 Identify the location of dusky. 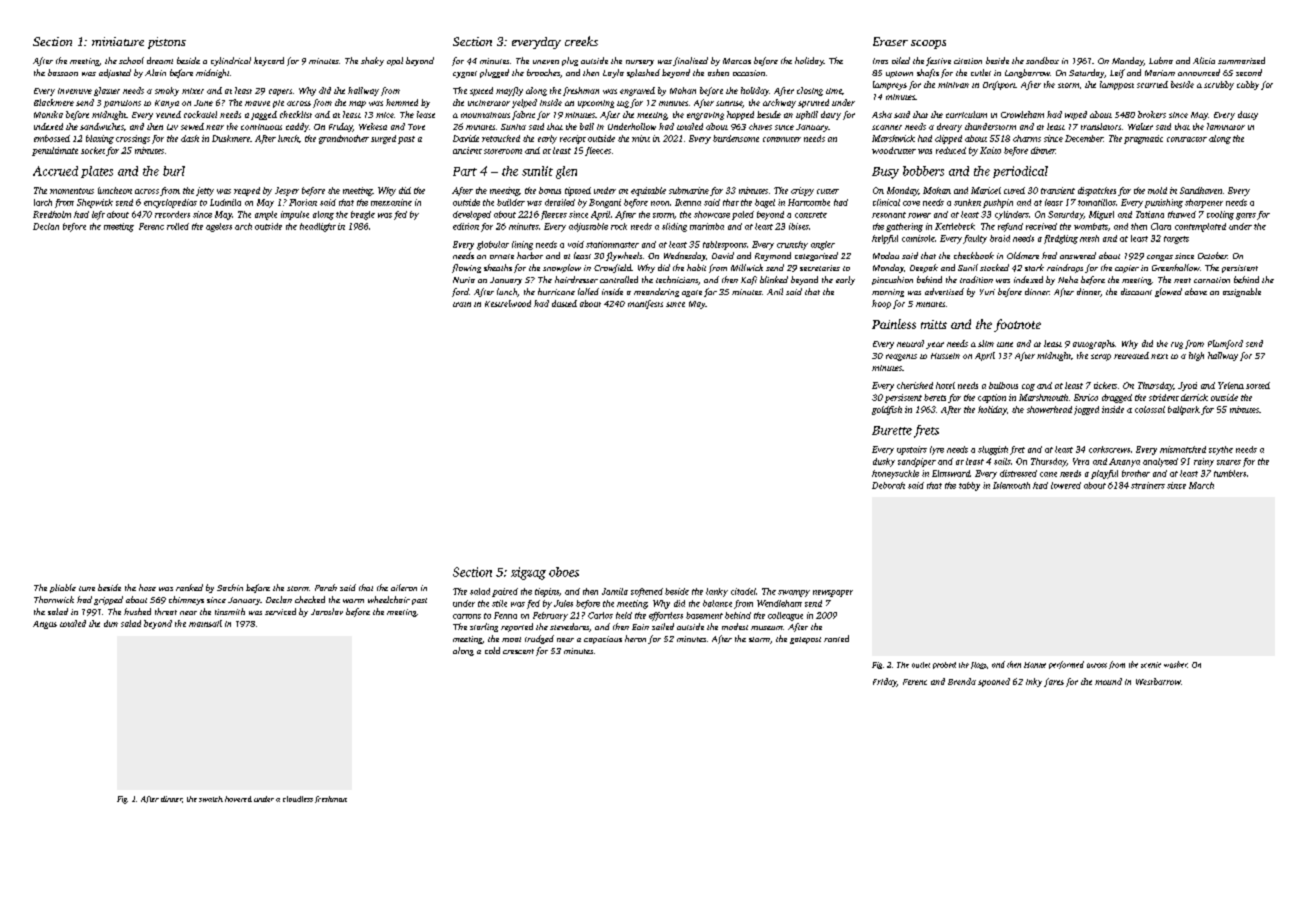
(884, 462).
